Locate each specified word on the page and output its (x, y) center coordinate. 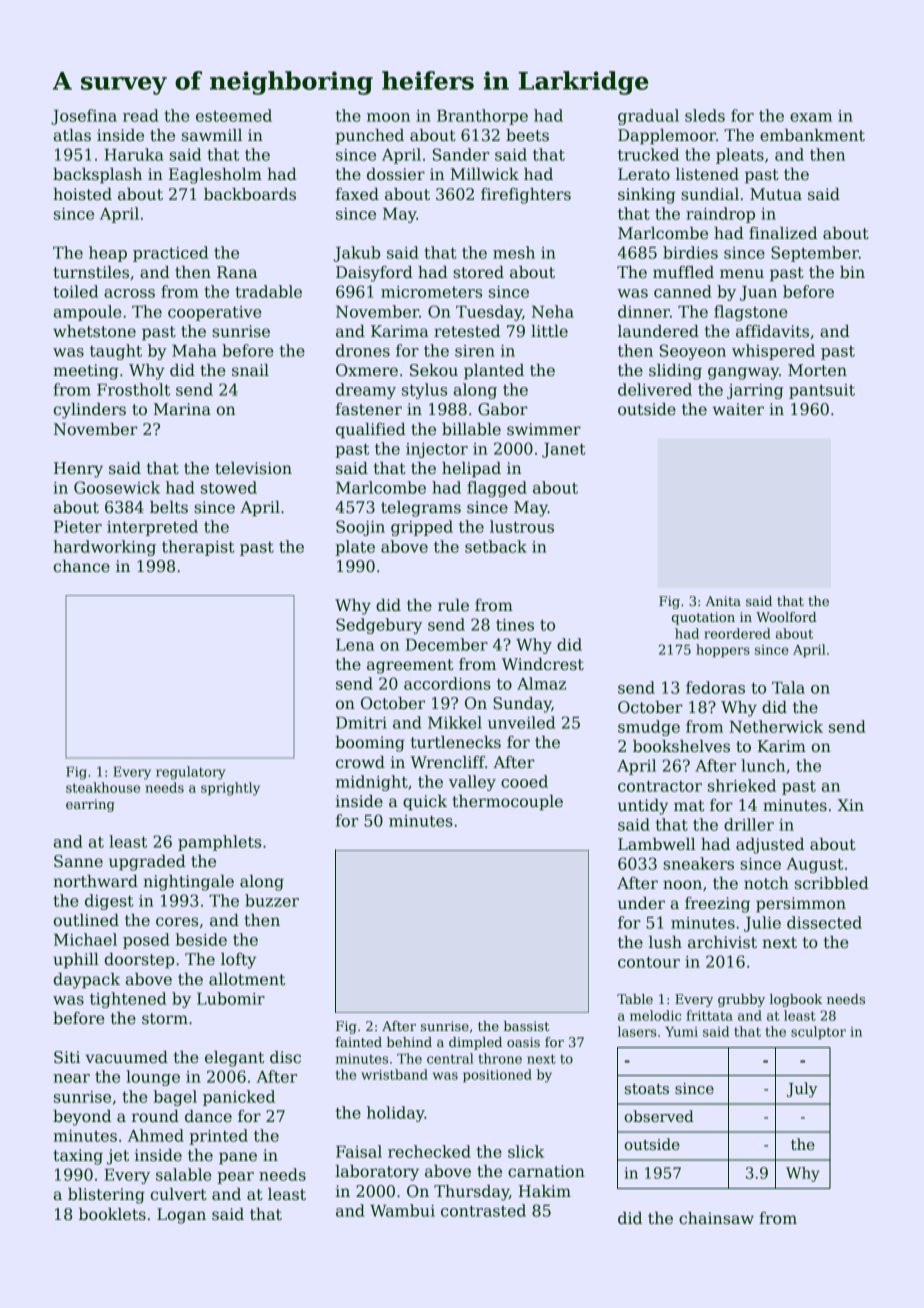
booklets (112, 1214)
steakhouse (103, 787)
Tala (788, 687)
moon (388, 117)
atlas (72, 135)
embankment (812, 135)
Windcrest (543, 664)
